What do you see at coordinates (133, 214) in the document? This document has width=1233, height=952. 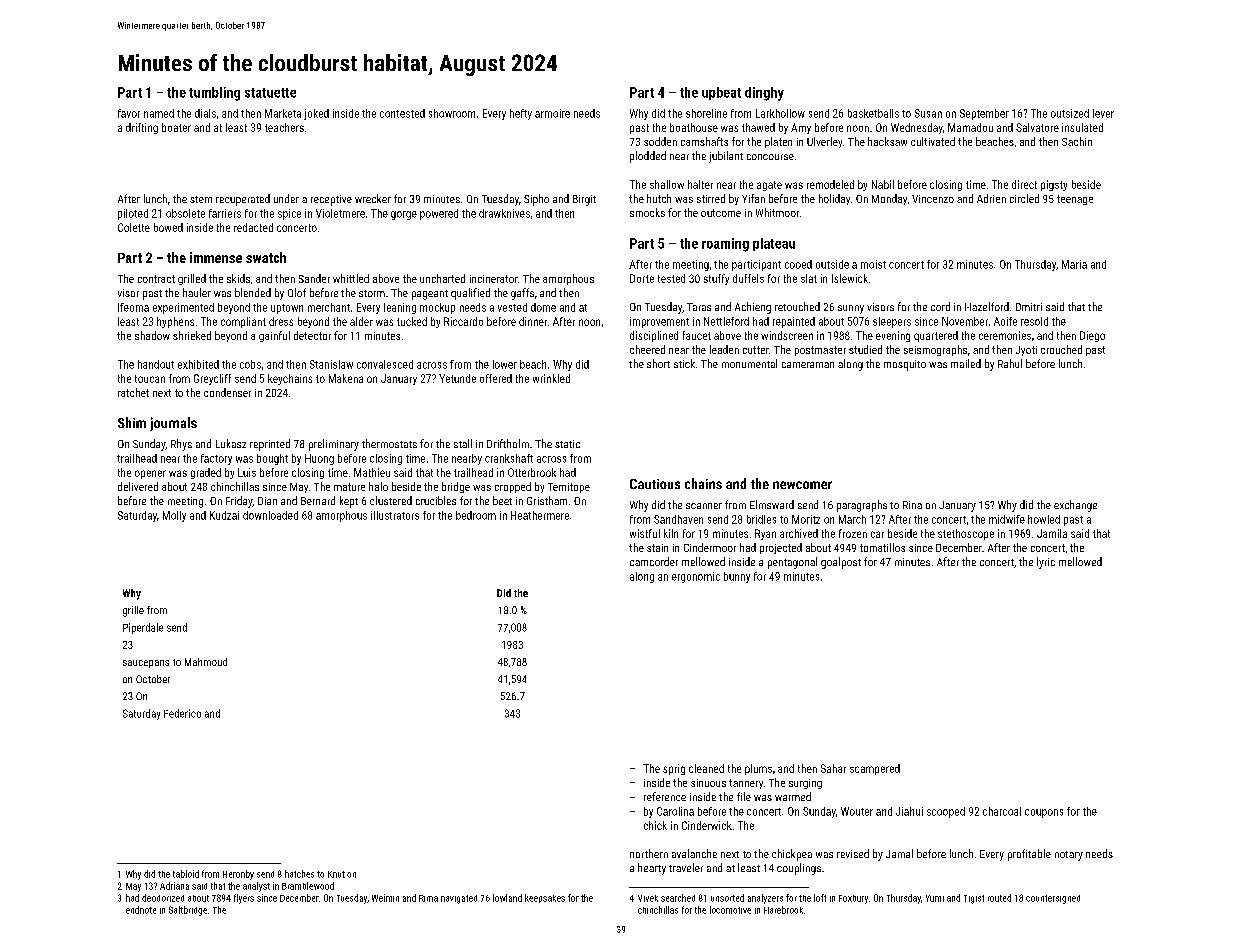 I see `piloted` at bounding box center [133, 214].
